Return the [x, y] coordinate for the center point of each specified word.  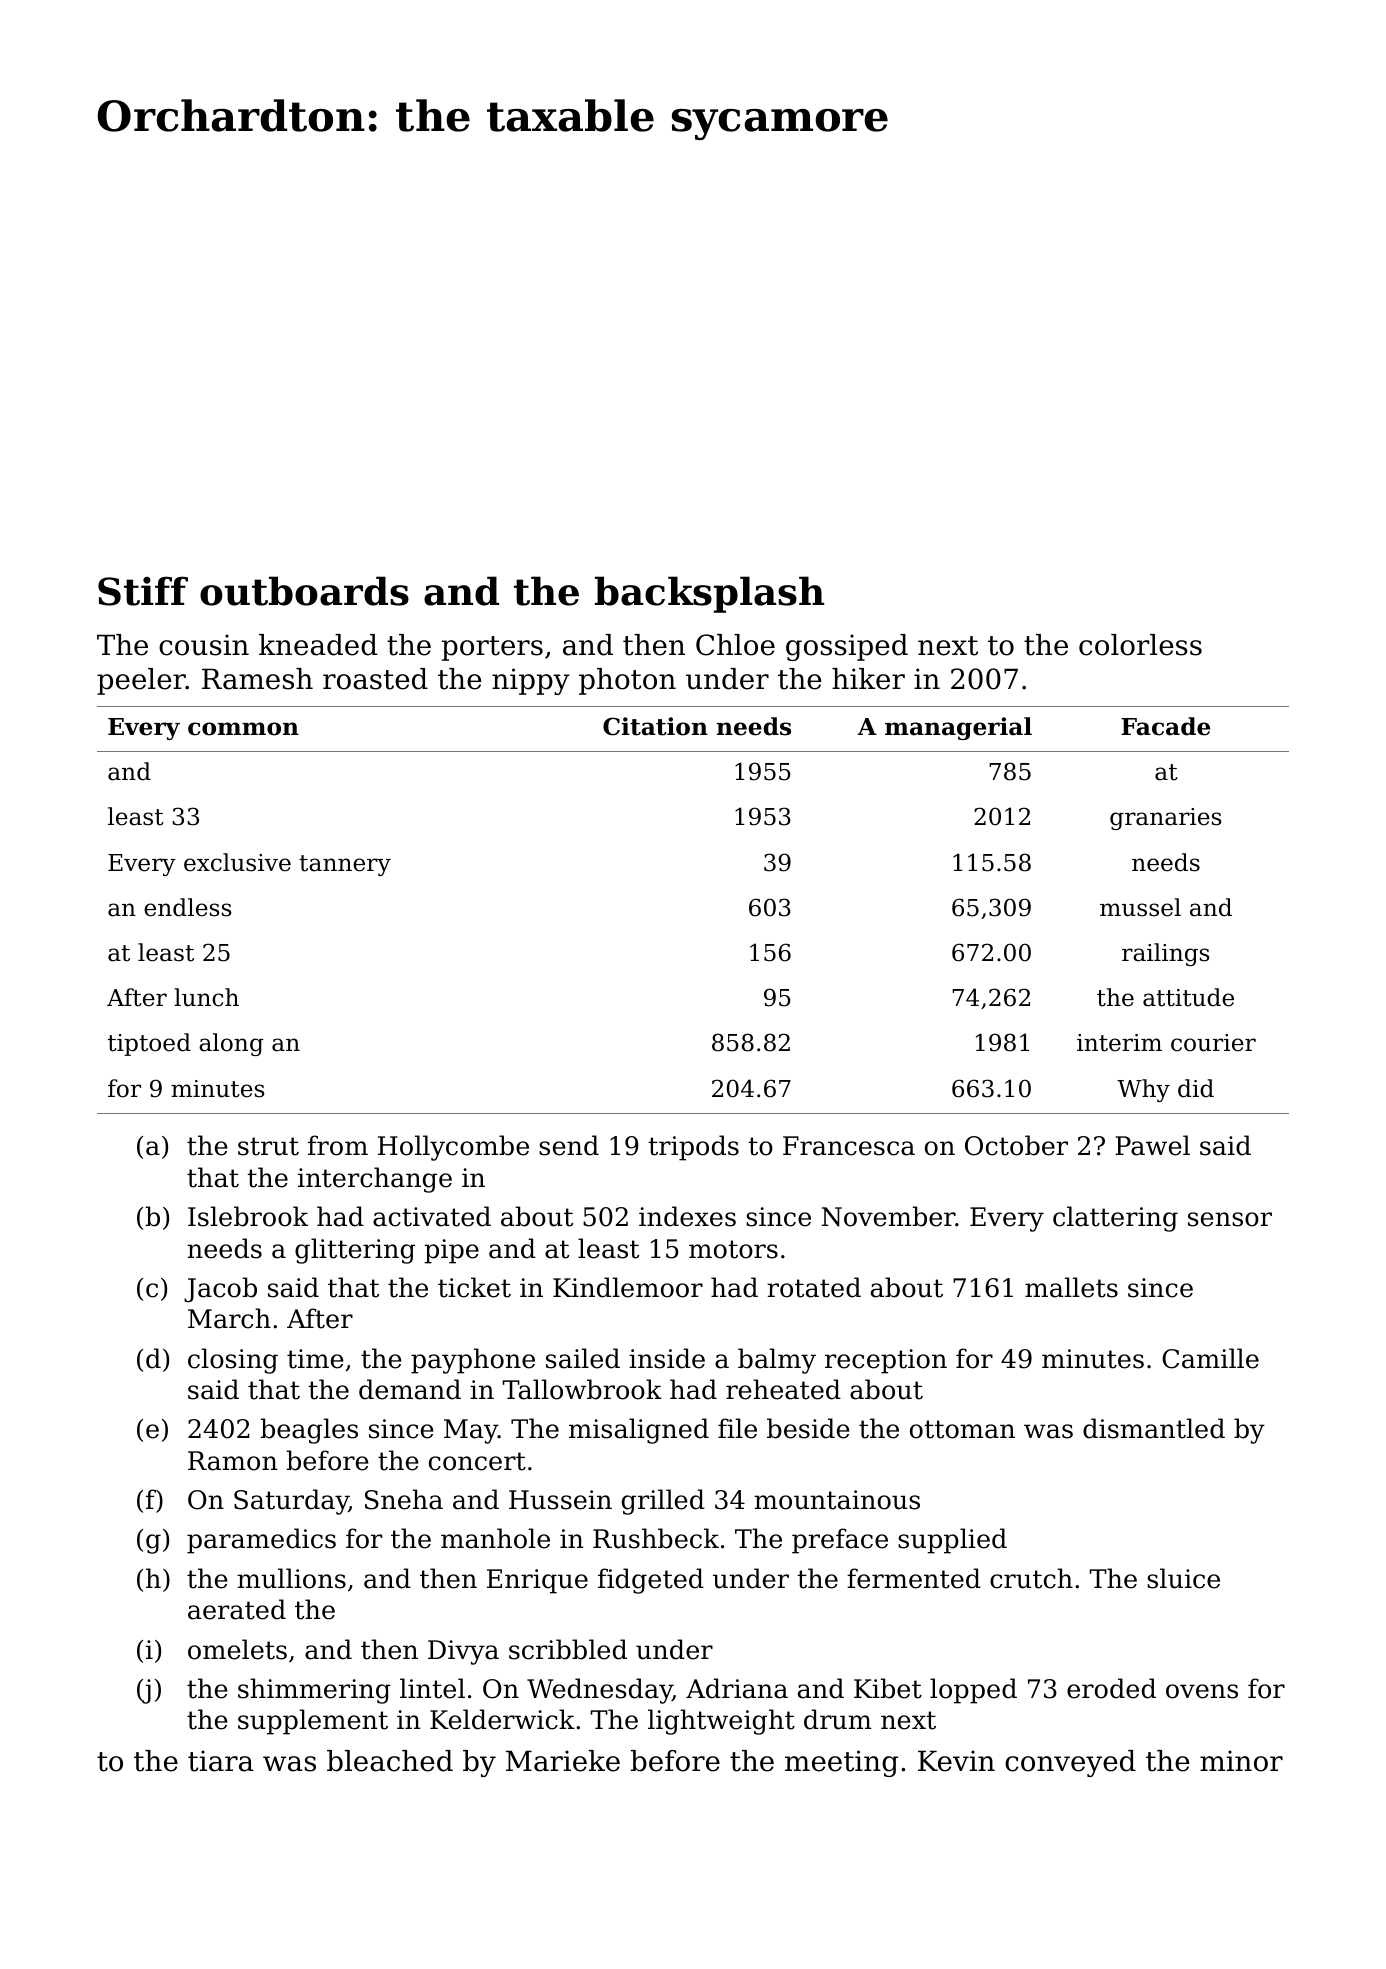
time [315, 1359]
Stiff [143, 591]
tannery [345, 865]
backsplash [709, 594]
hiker [868, 679]
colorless [1140, 645]
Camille [1210, 1358]
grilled [663, 1502]
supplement [313, 1722]
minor [1241, 1761]
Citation [655, 726]
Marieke [563, 1761]
